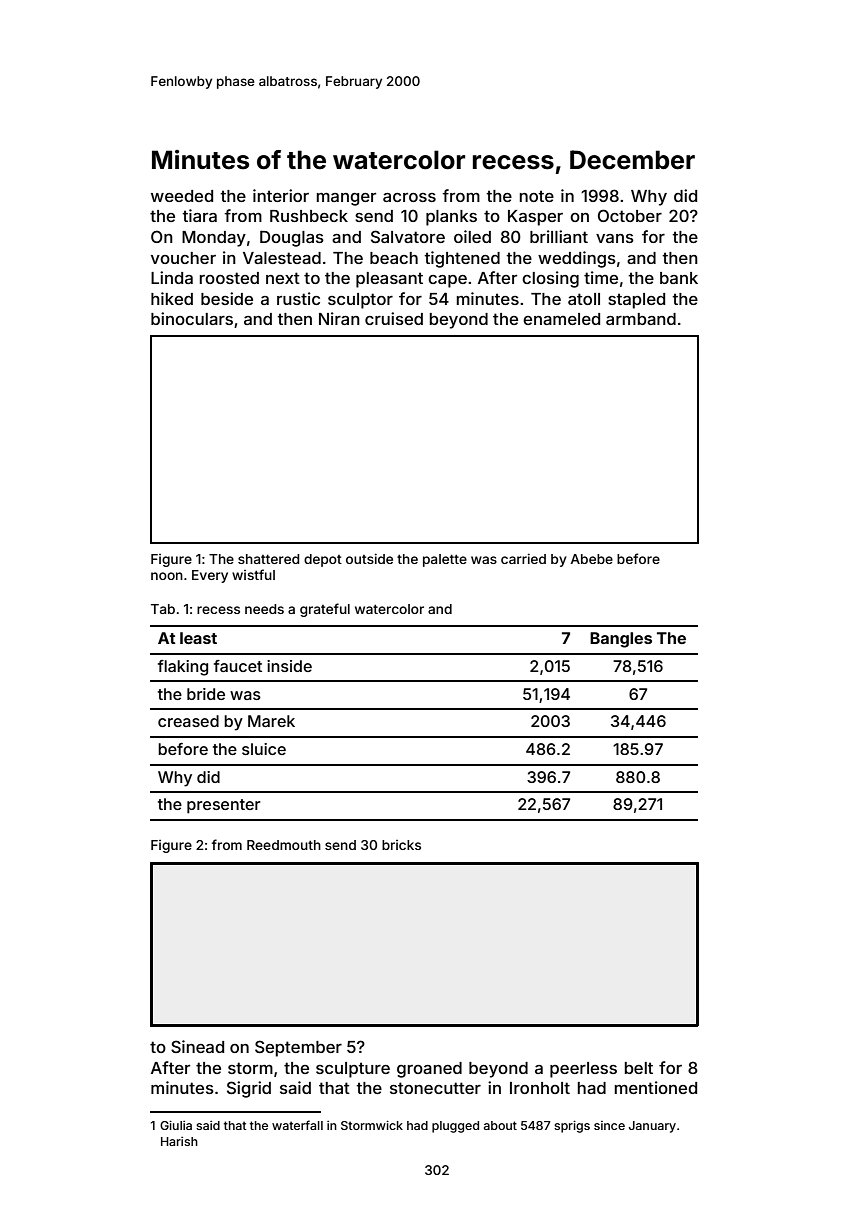 Image resolution: width=849 pixels, height=1205 pixels. Describe the element at coordinates (298, 1048) in the image. I see `September` at that location.
